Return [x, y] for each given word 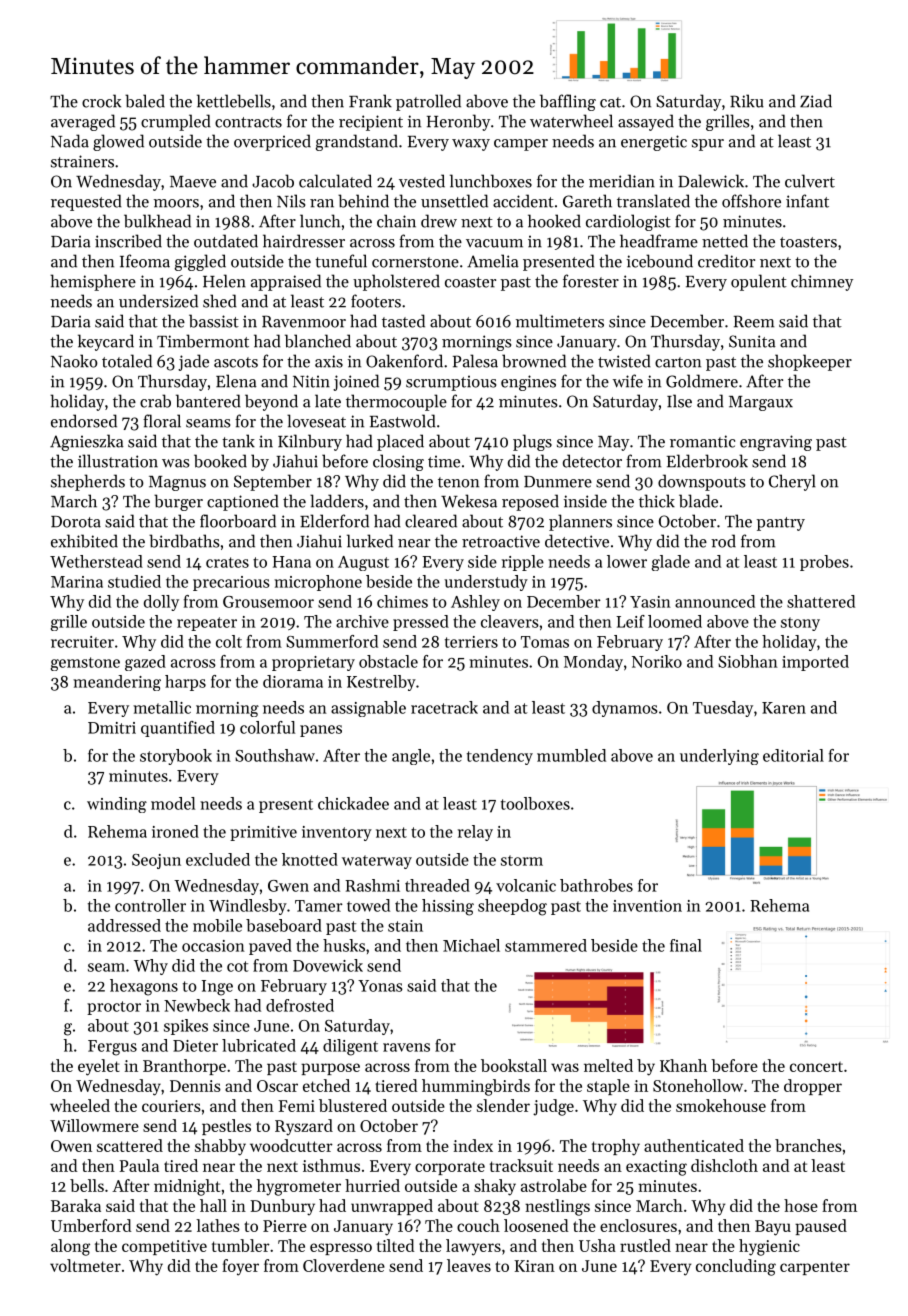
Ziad [816, 101]
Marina [77, 582]
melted [608, 1065]
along [70, 1247]
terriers [471, 642]
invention [647, 906]
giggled [200, 262]
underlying [719, 757]
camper [521, 145]
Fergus [112, 1048]
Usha [597, 1245]
